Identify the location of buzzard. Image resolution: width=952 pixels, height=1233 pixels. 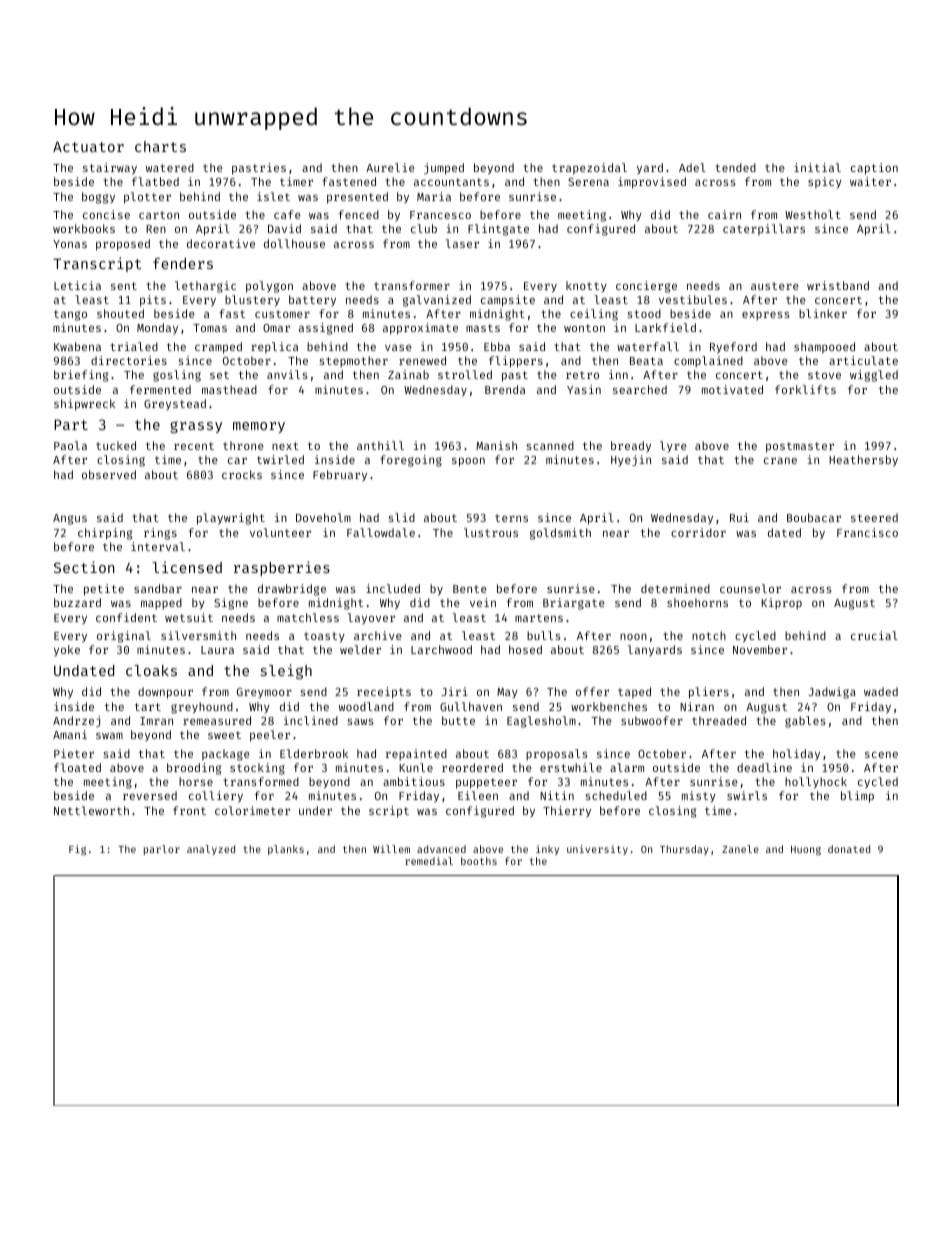
(77, 602).
